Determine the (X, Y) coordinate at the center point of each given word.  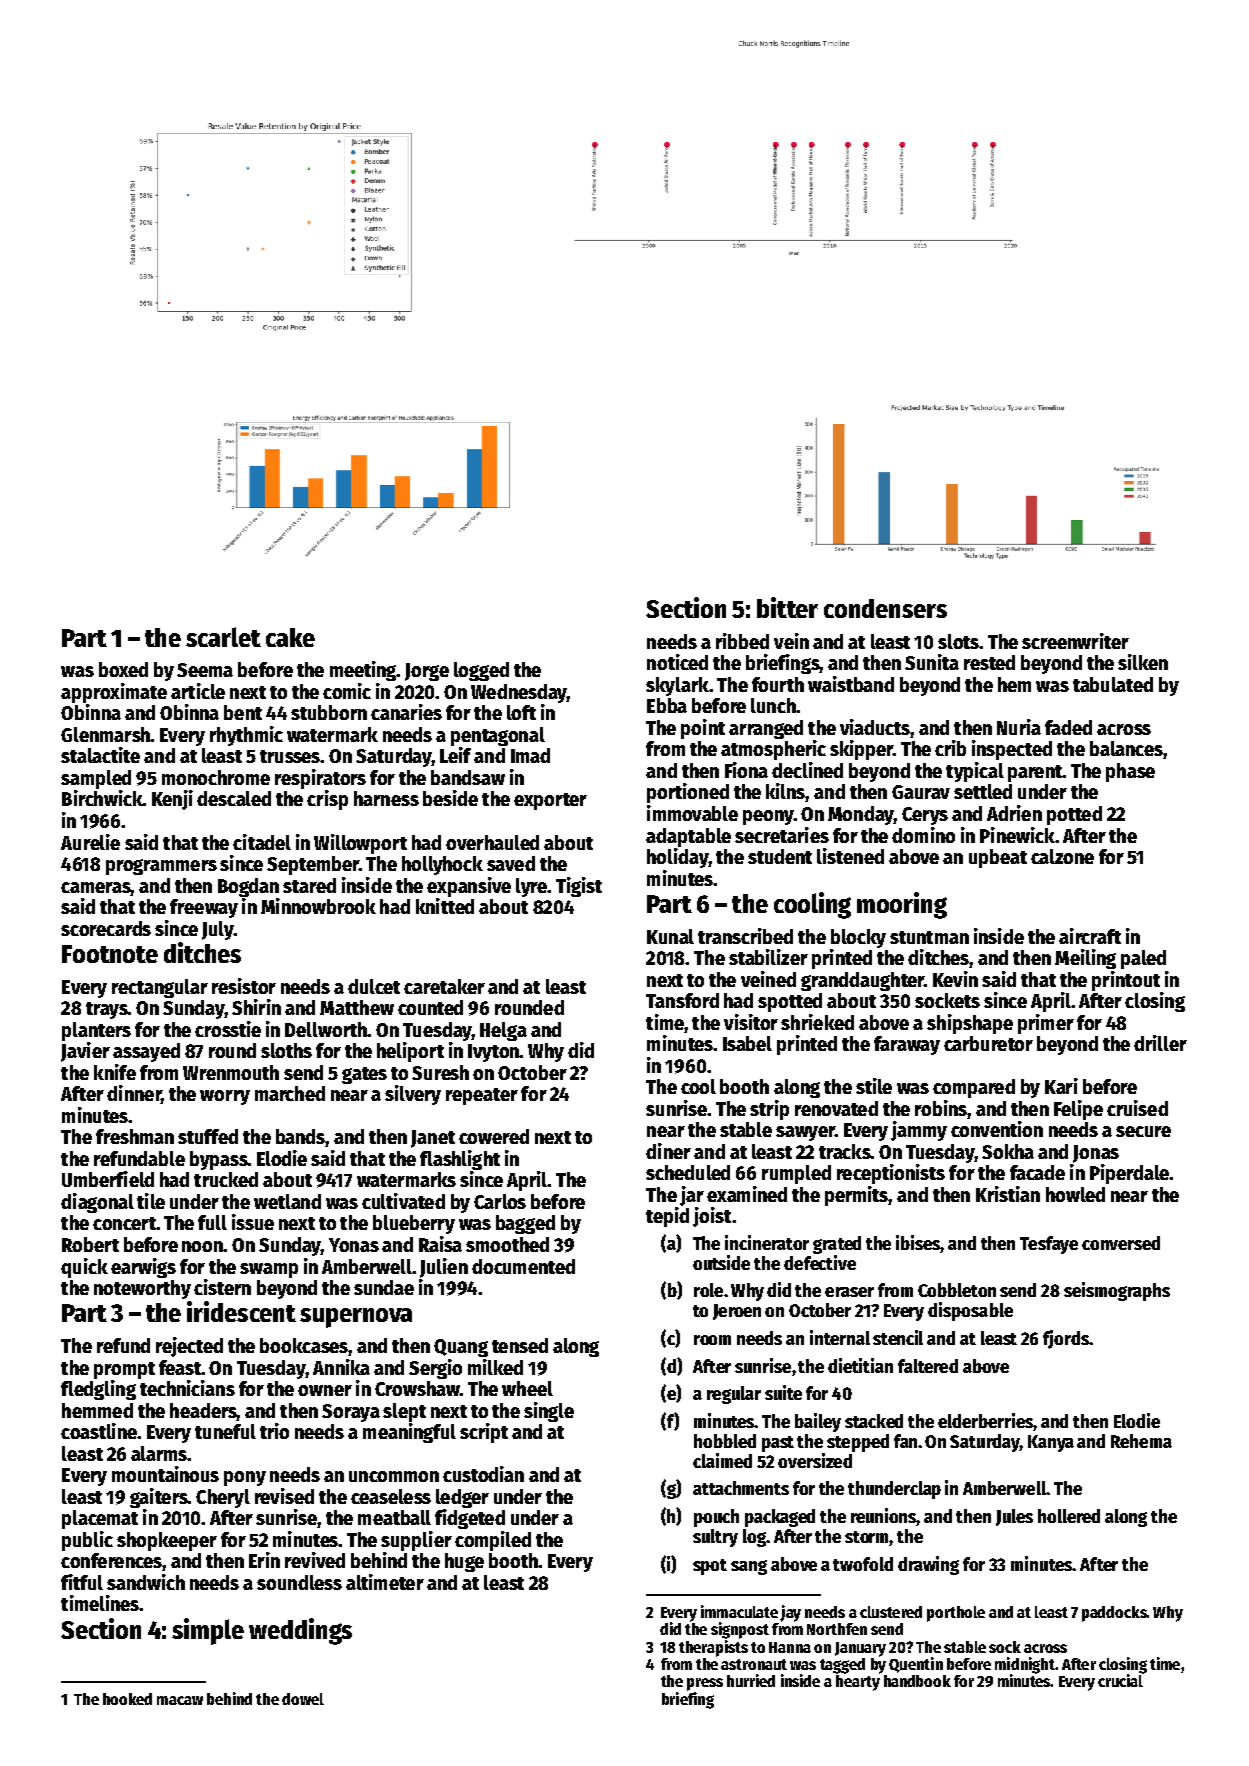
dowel (303, 1699)
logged (481, 671)
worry (225, 1097)
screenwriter (1075, 641)
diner (668, 1151)
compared (974, 1088)
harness (386, 798)
